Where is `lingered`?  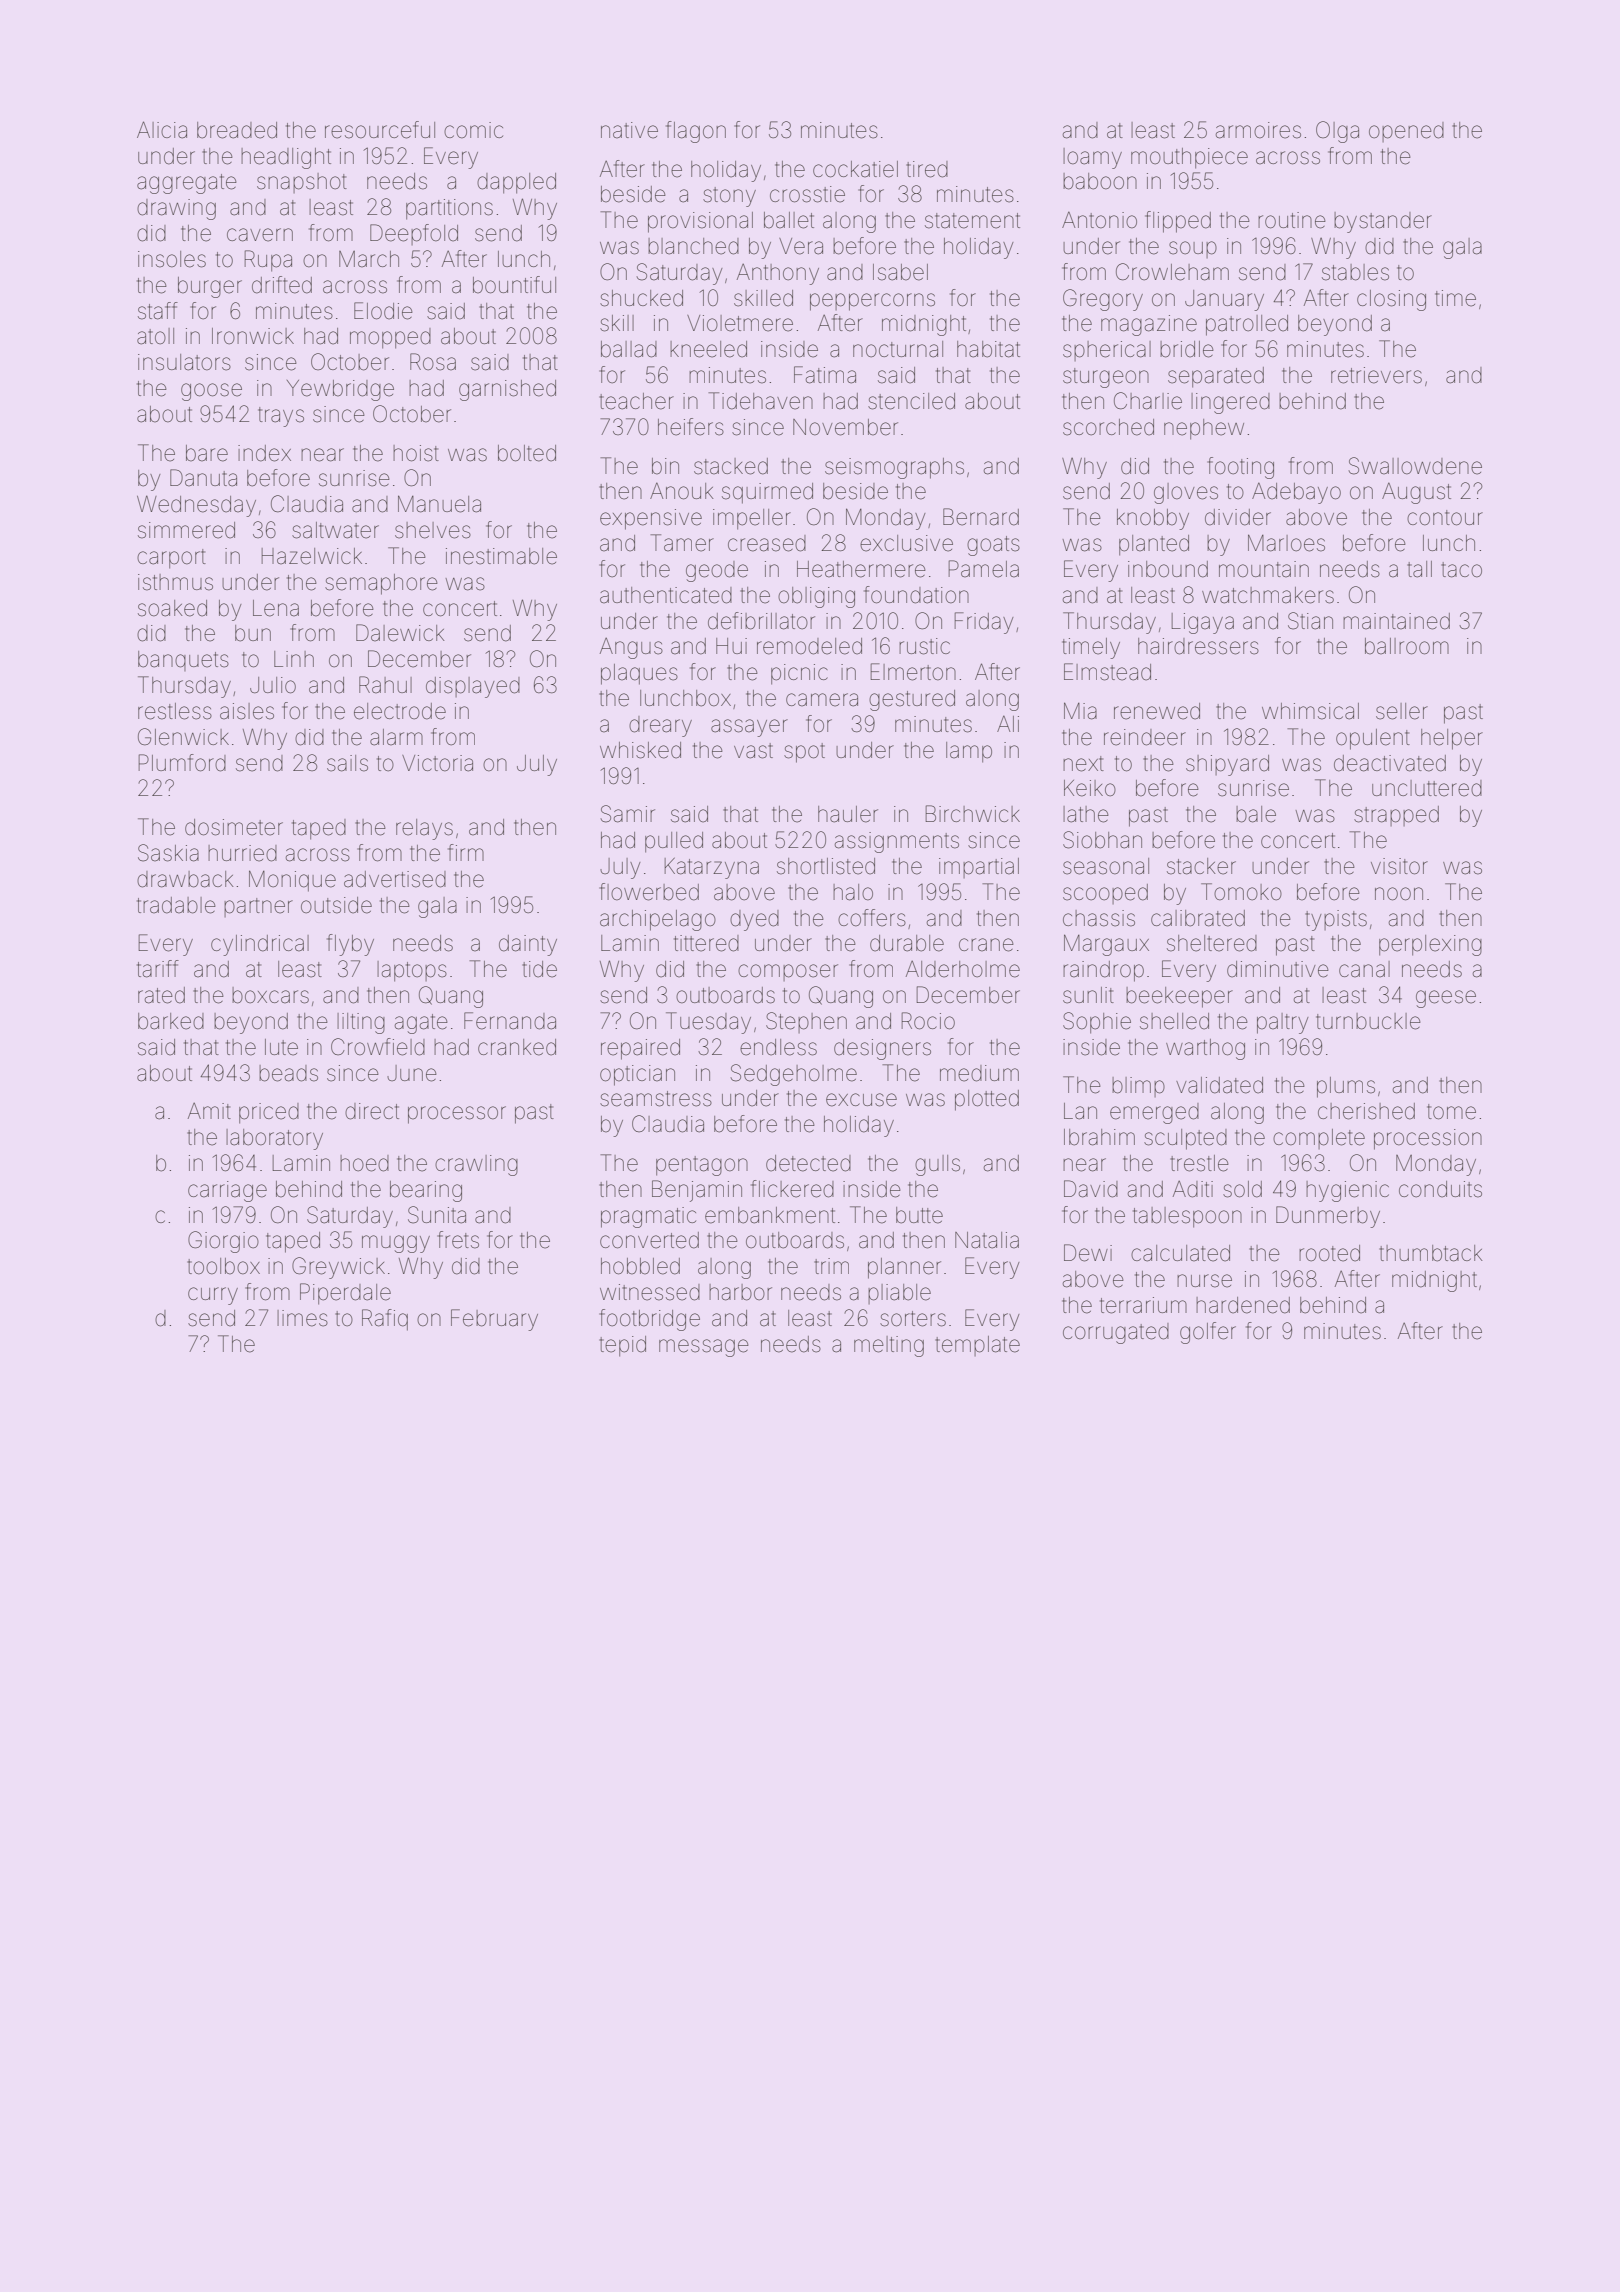 lingered is located at coordinates (1230, 403).
